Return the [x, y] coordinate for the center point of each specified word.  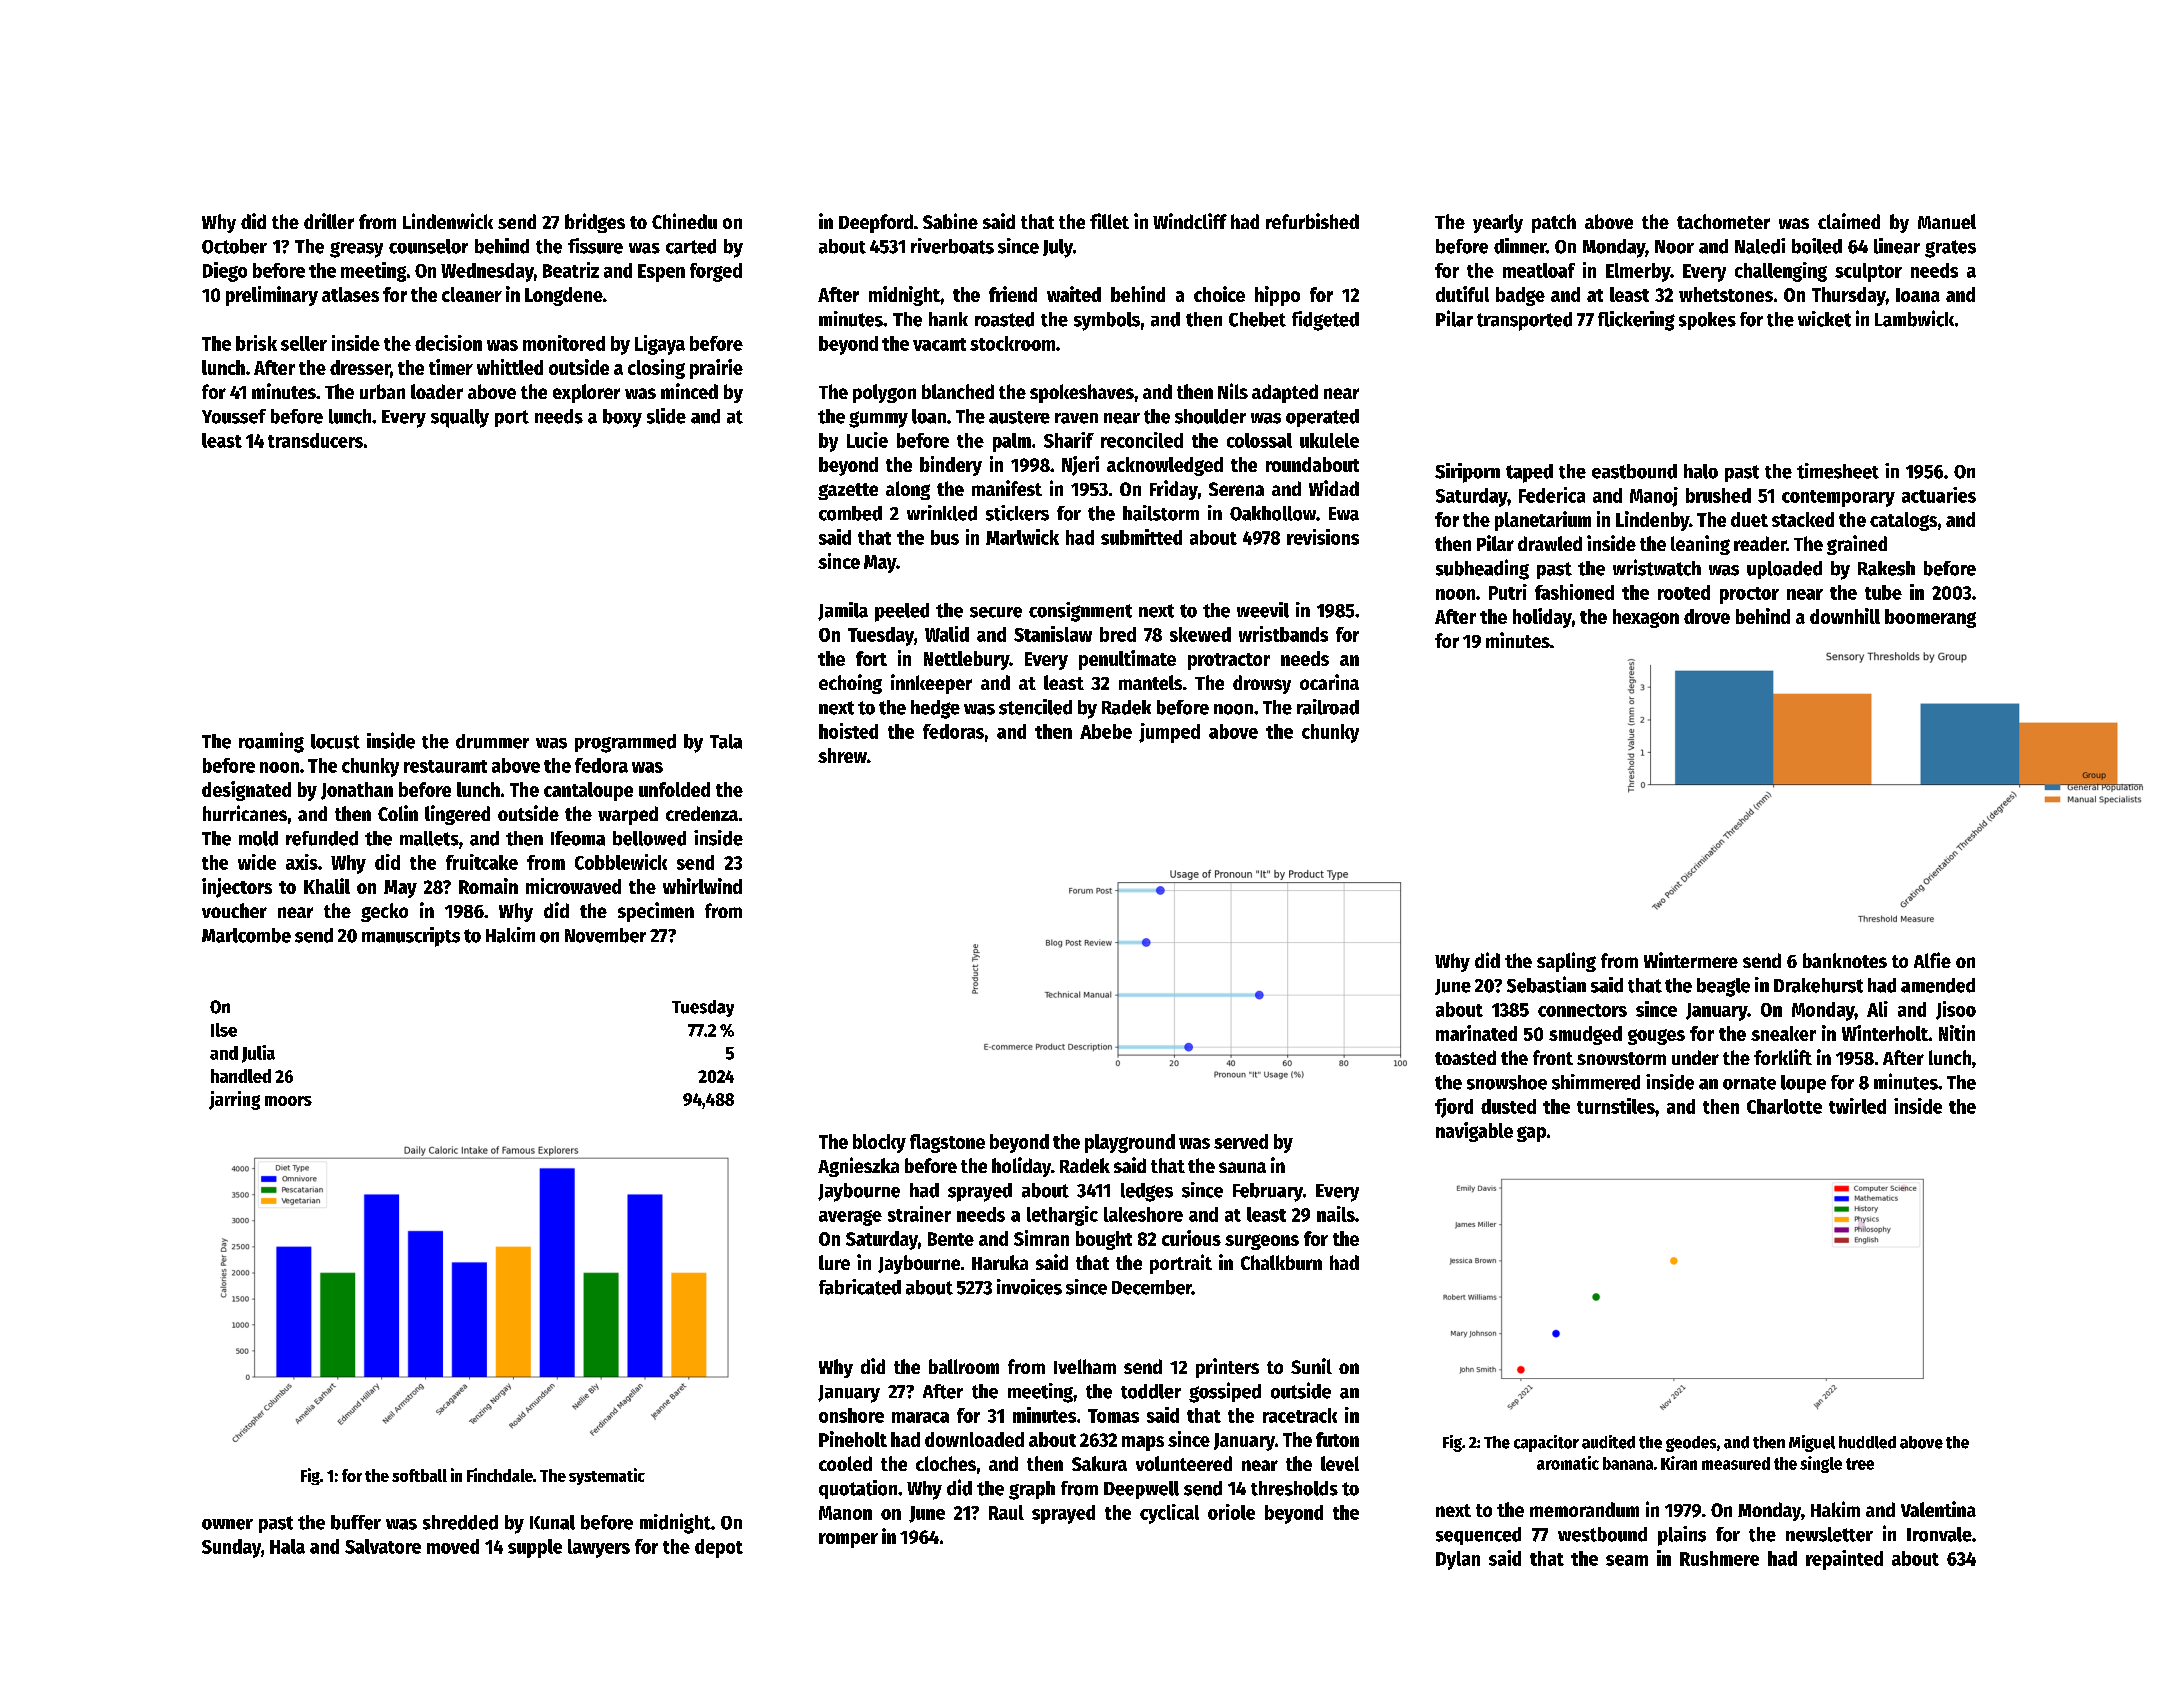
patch [1554, 223]
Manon [845, 1513]
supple [535, 1548]
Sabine [950, 221]
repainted [1844, 1560]
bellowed [649, 838]
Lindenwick [448, 221]
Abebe [1106, 731]
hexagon [1646, 618]
